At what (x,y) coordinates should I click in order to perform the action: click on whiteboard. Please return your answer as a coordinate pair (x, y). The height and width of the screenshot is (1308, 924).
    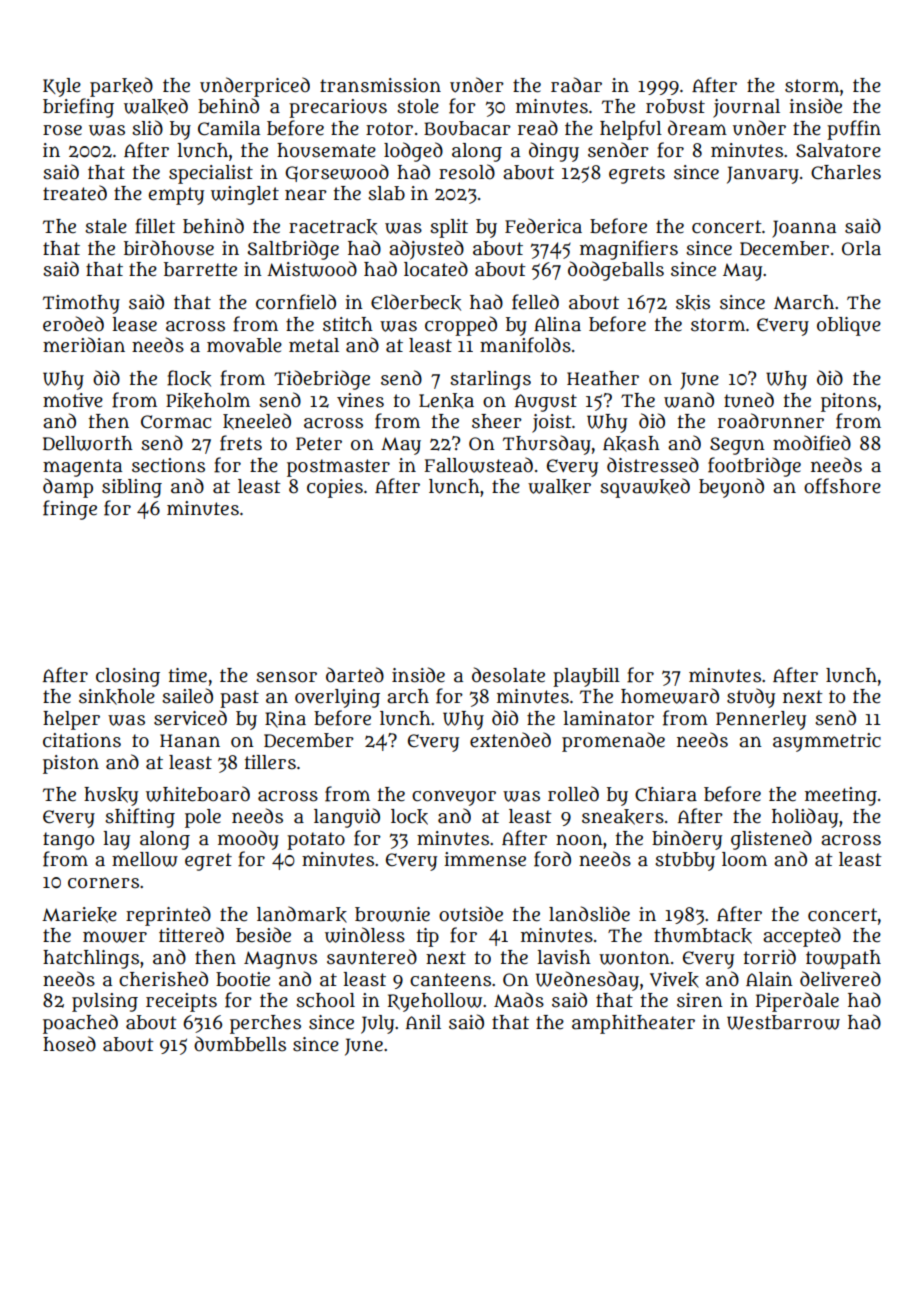
    Looking at the image, I should click on (198, 794).
